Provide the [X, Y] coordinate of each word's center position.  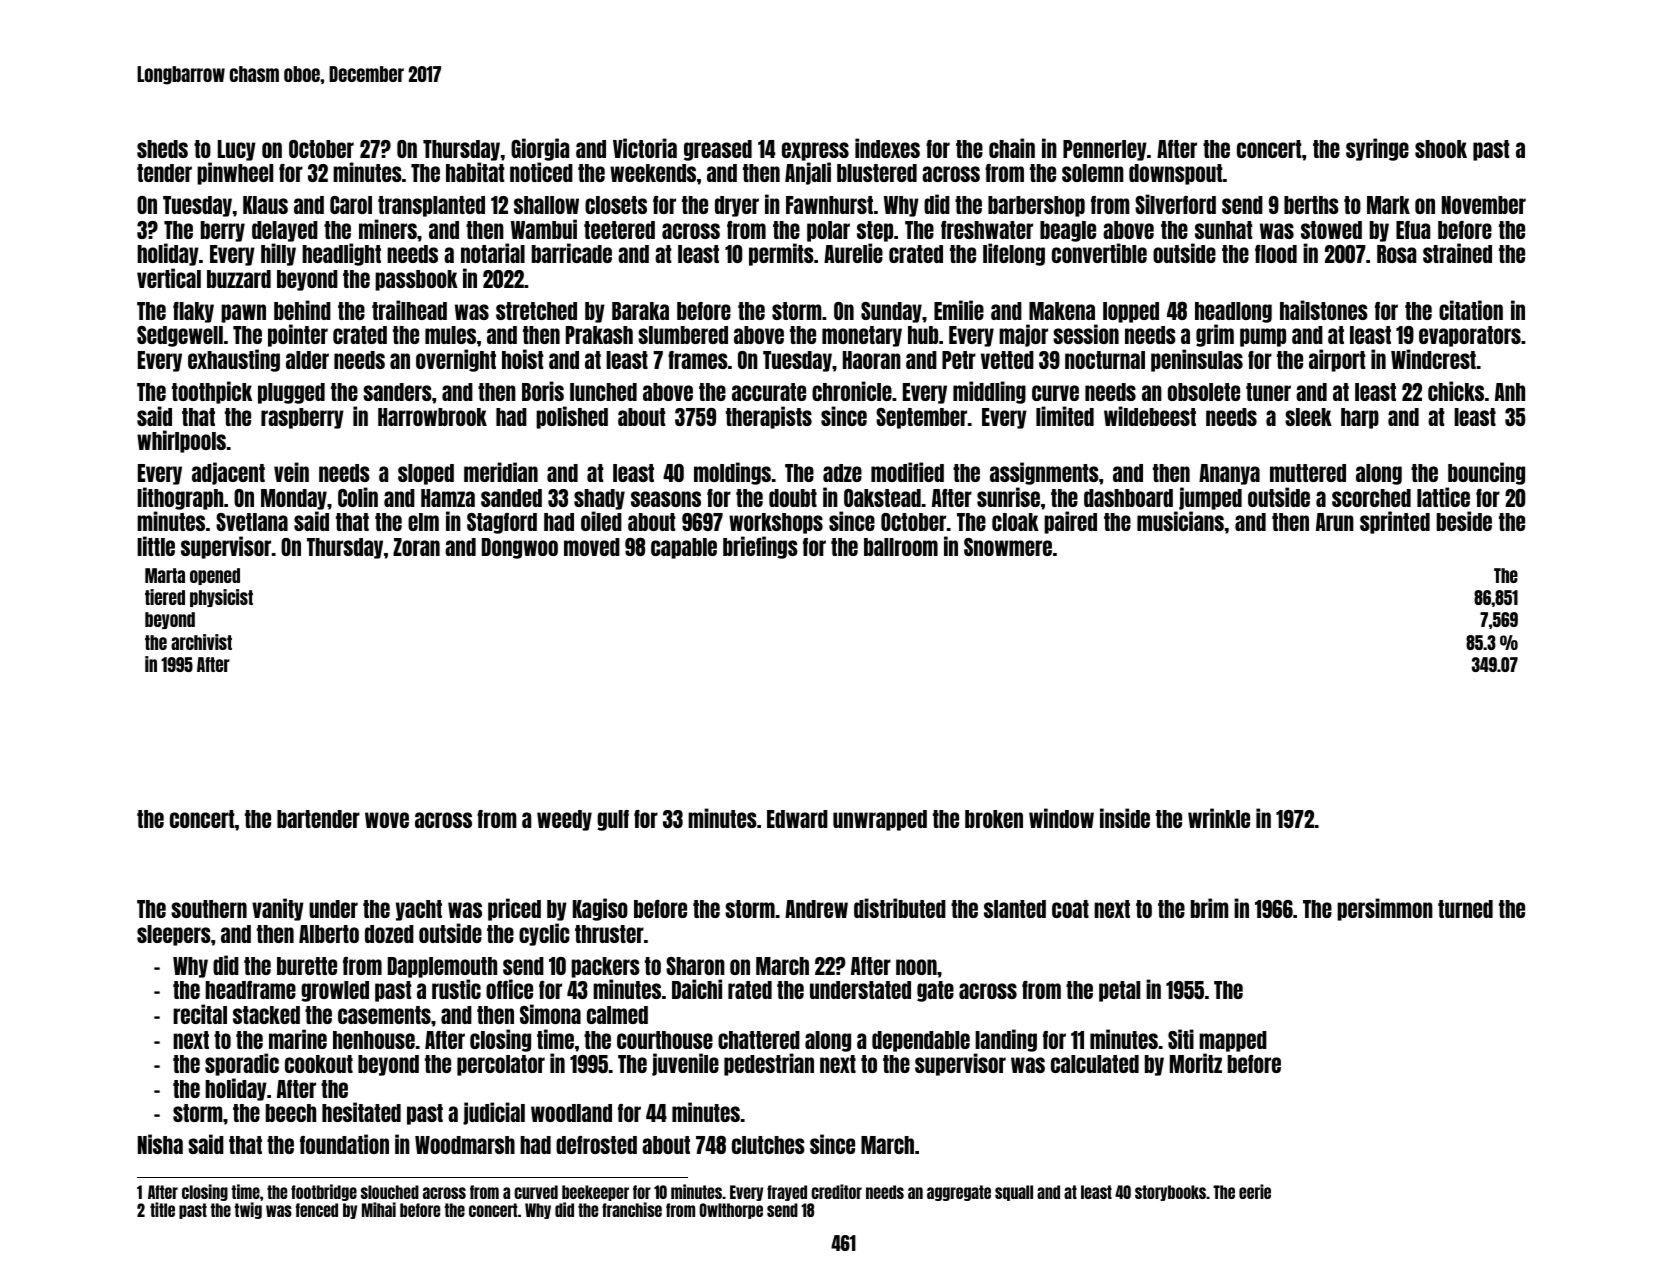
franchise [632, 1209]
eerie [1255, 1191]
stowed [1331, 230]
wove [387, 820]
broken [994, 819]
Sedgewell [180, 336]
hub [923, 335]
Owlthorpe [731, 1211]
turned [1465, 909]
